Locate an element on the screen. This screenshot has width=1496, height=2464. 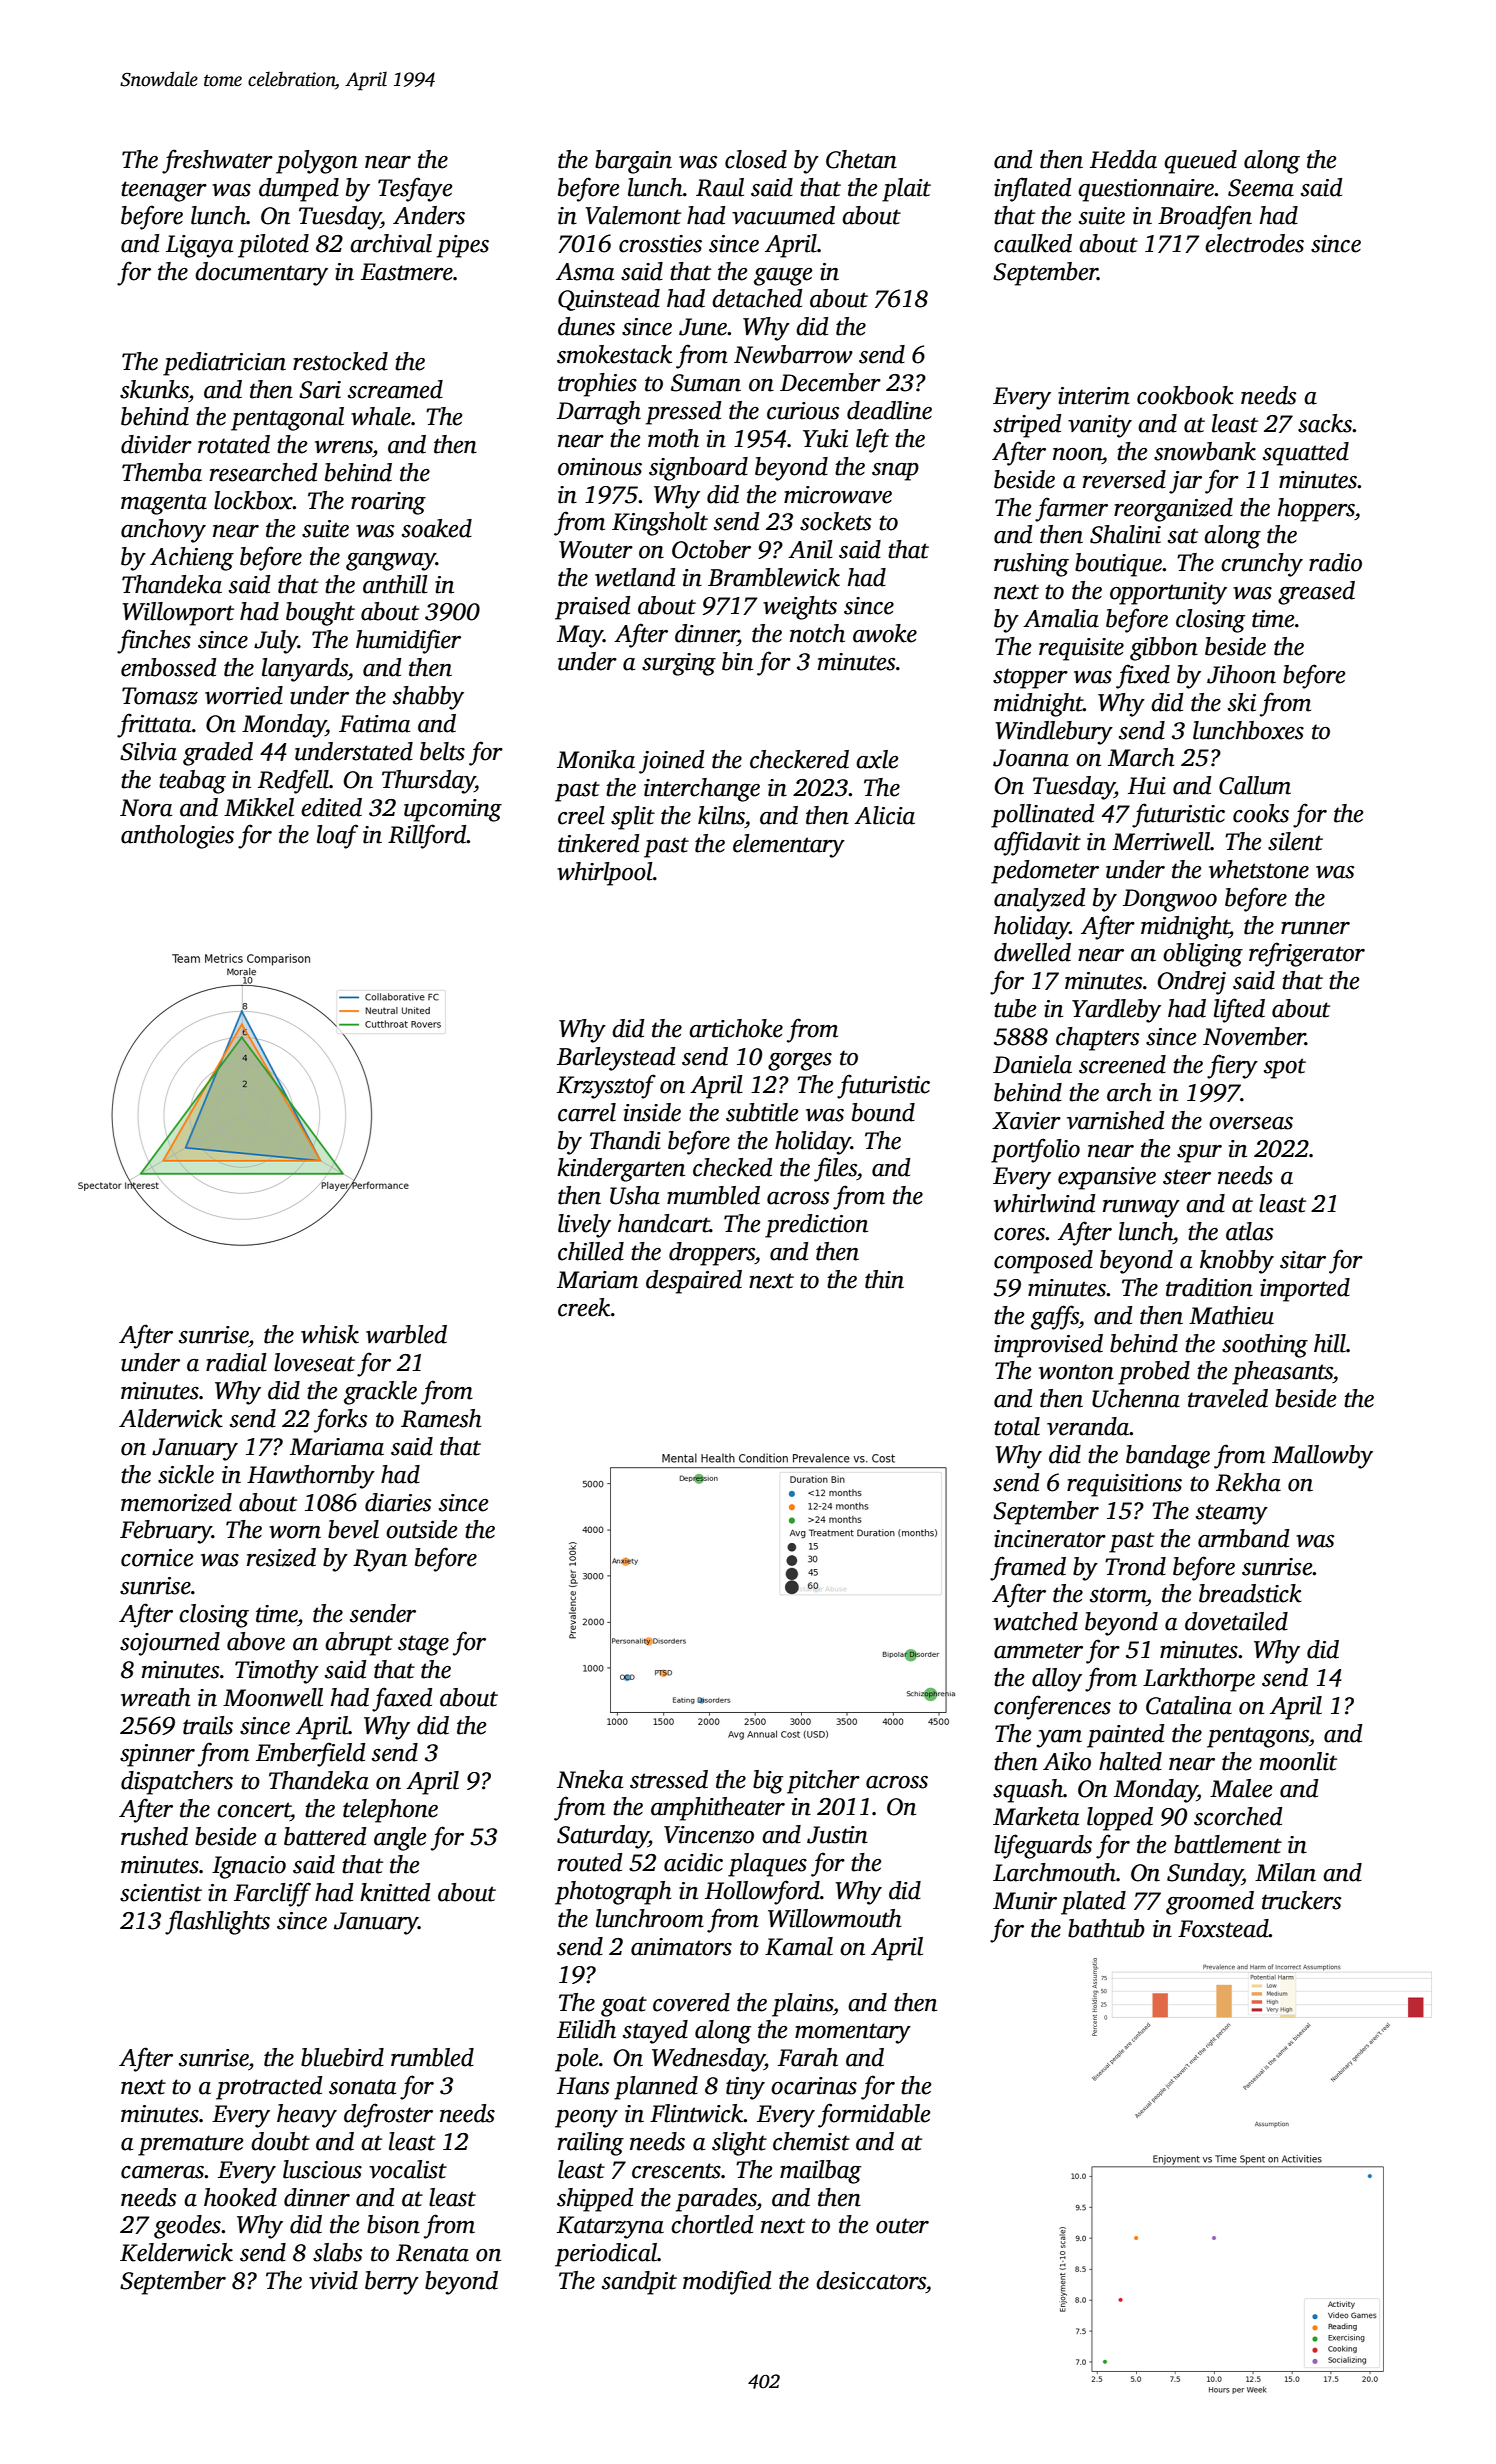
jar is located at coordinates (1185, 482).
